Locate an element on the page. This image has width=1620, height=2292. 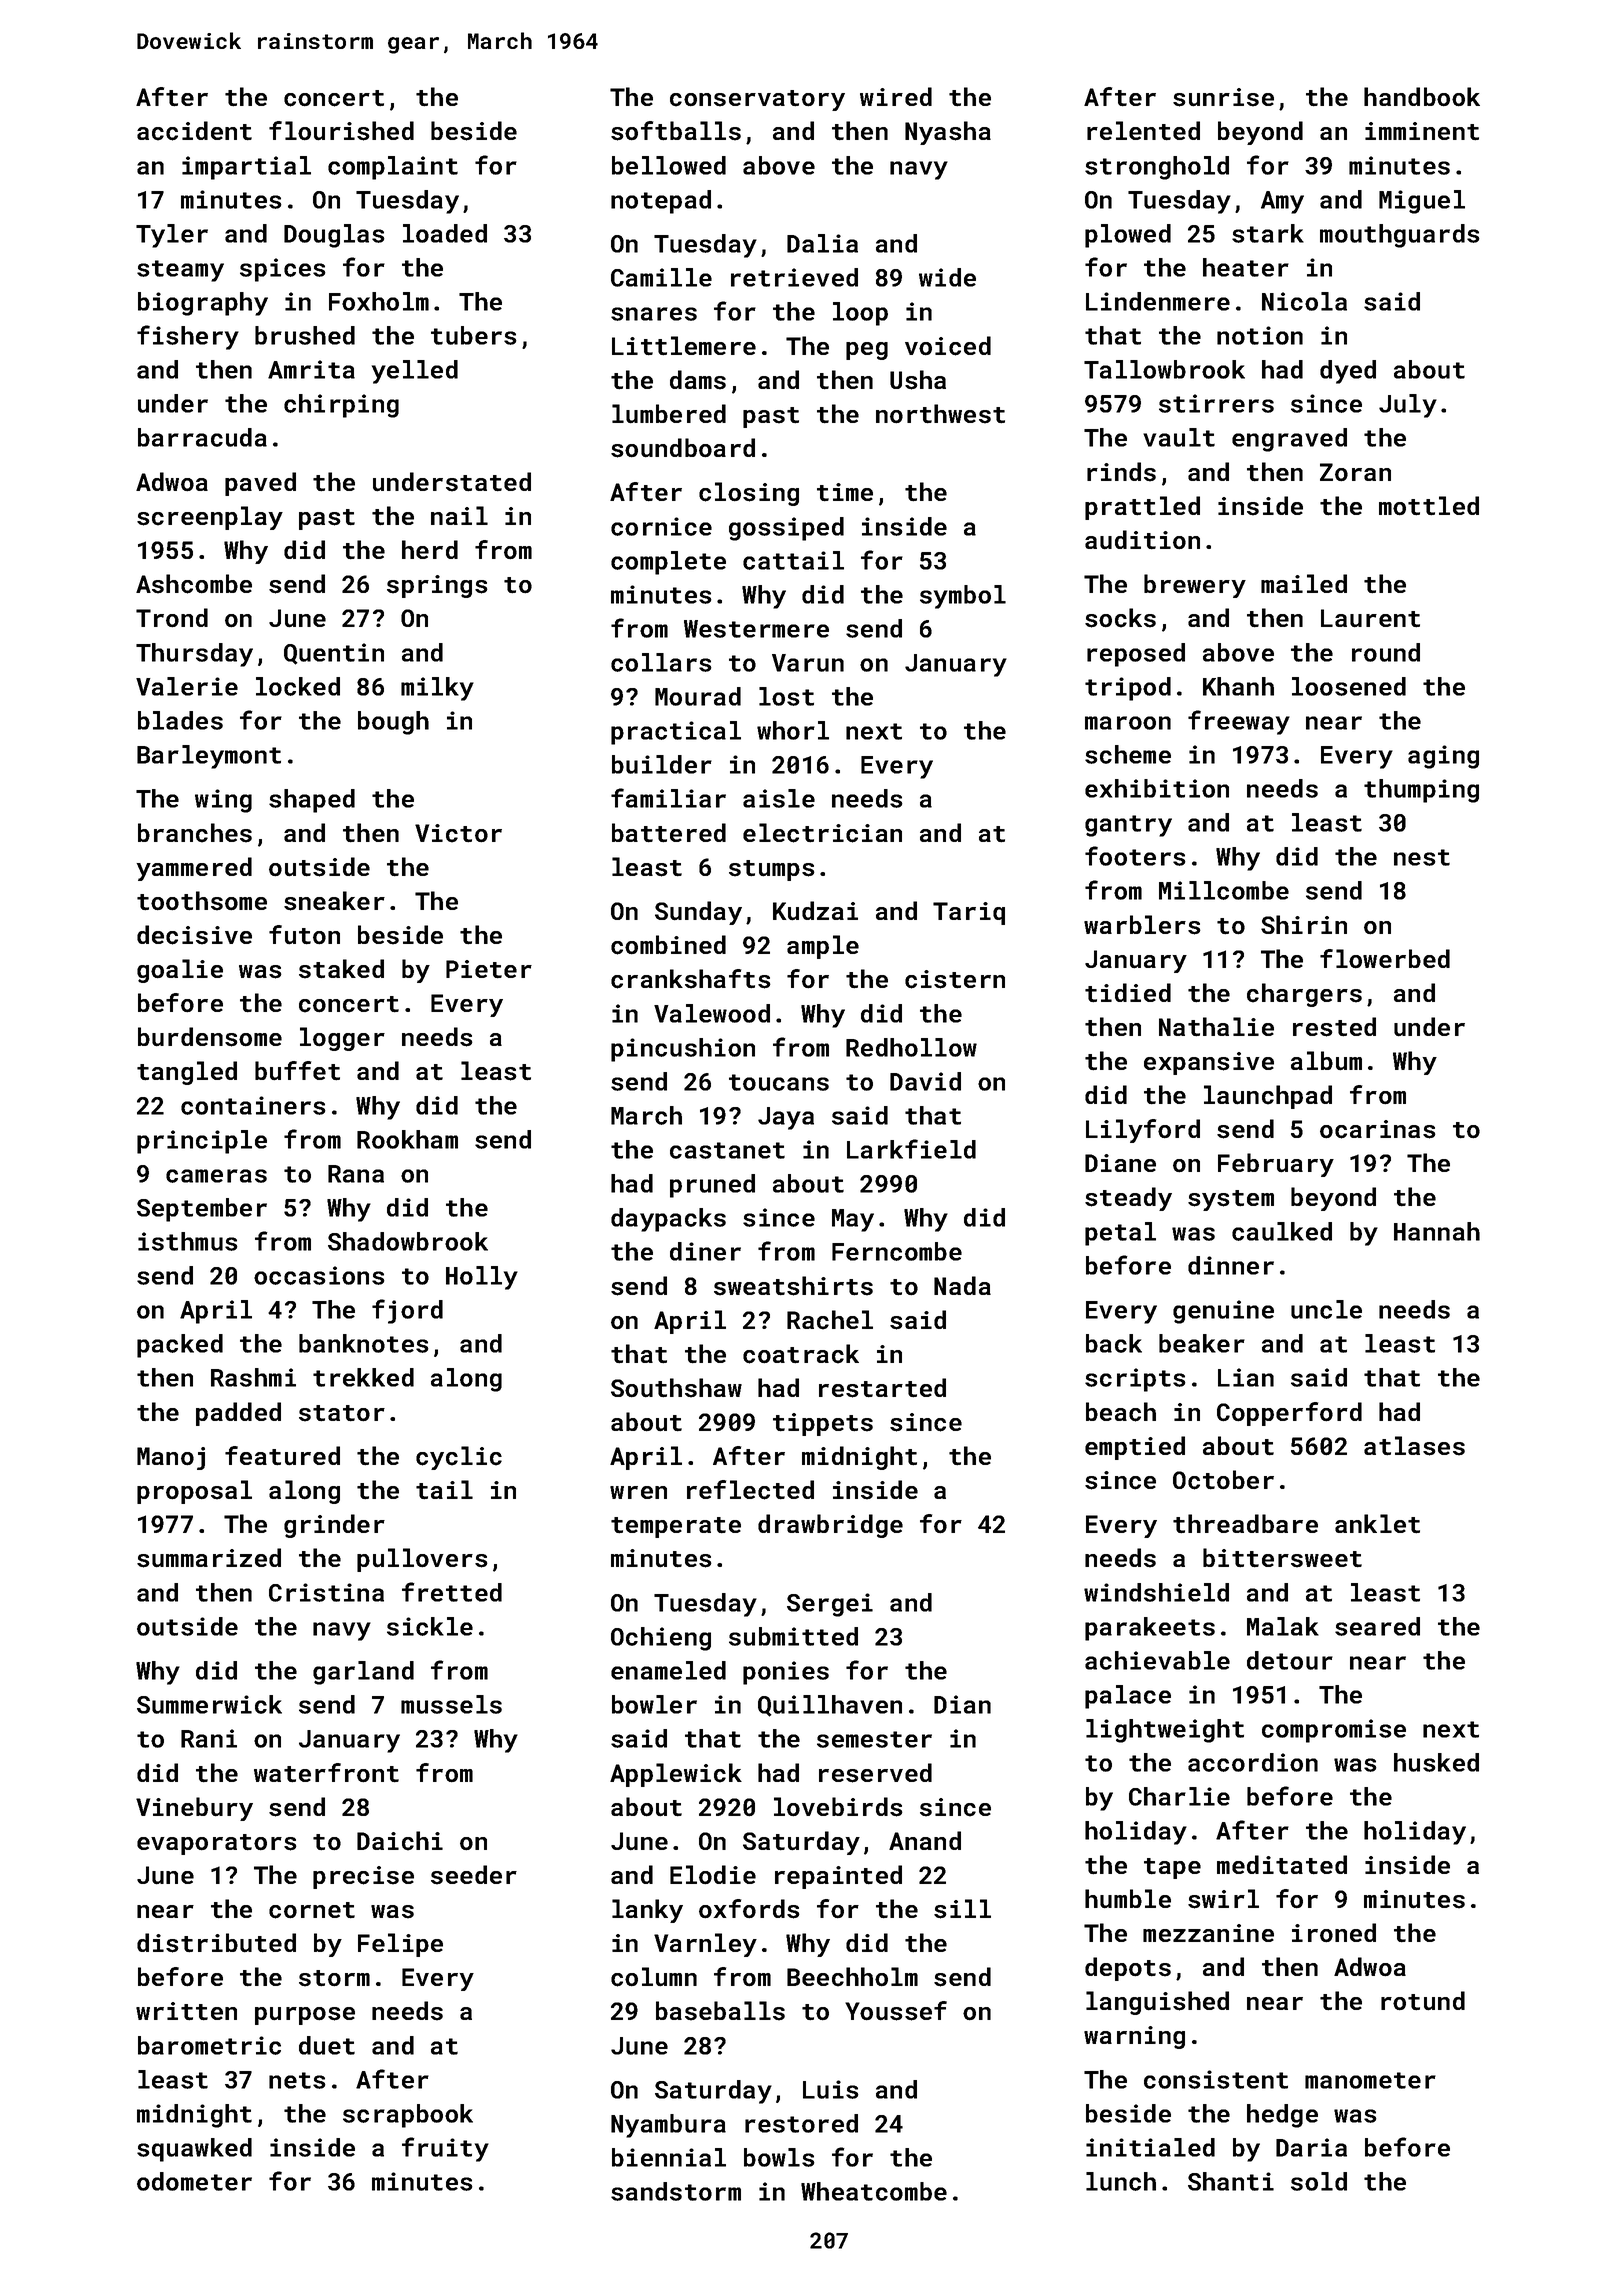
Wheatcombe is located at coordinates (874, 2191).
